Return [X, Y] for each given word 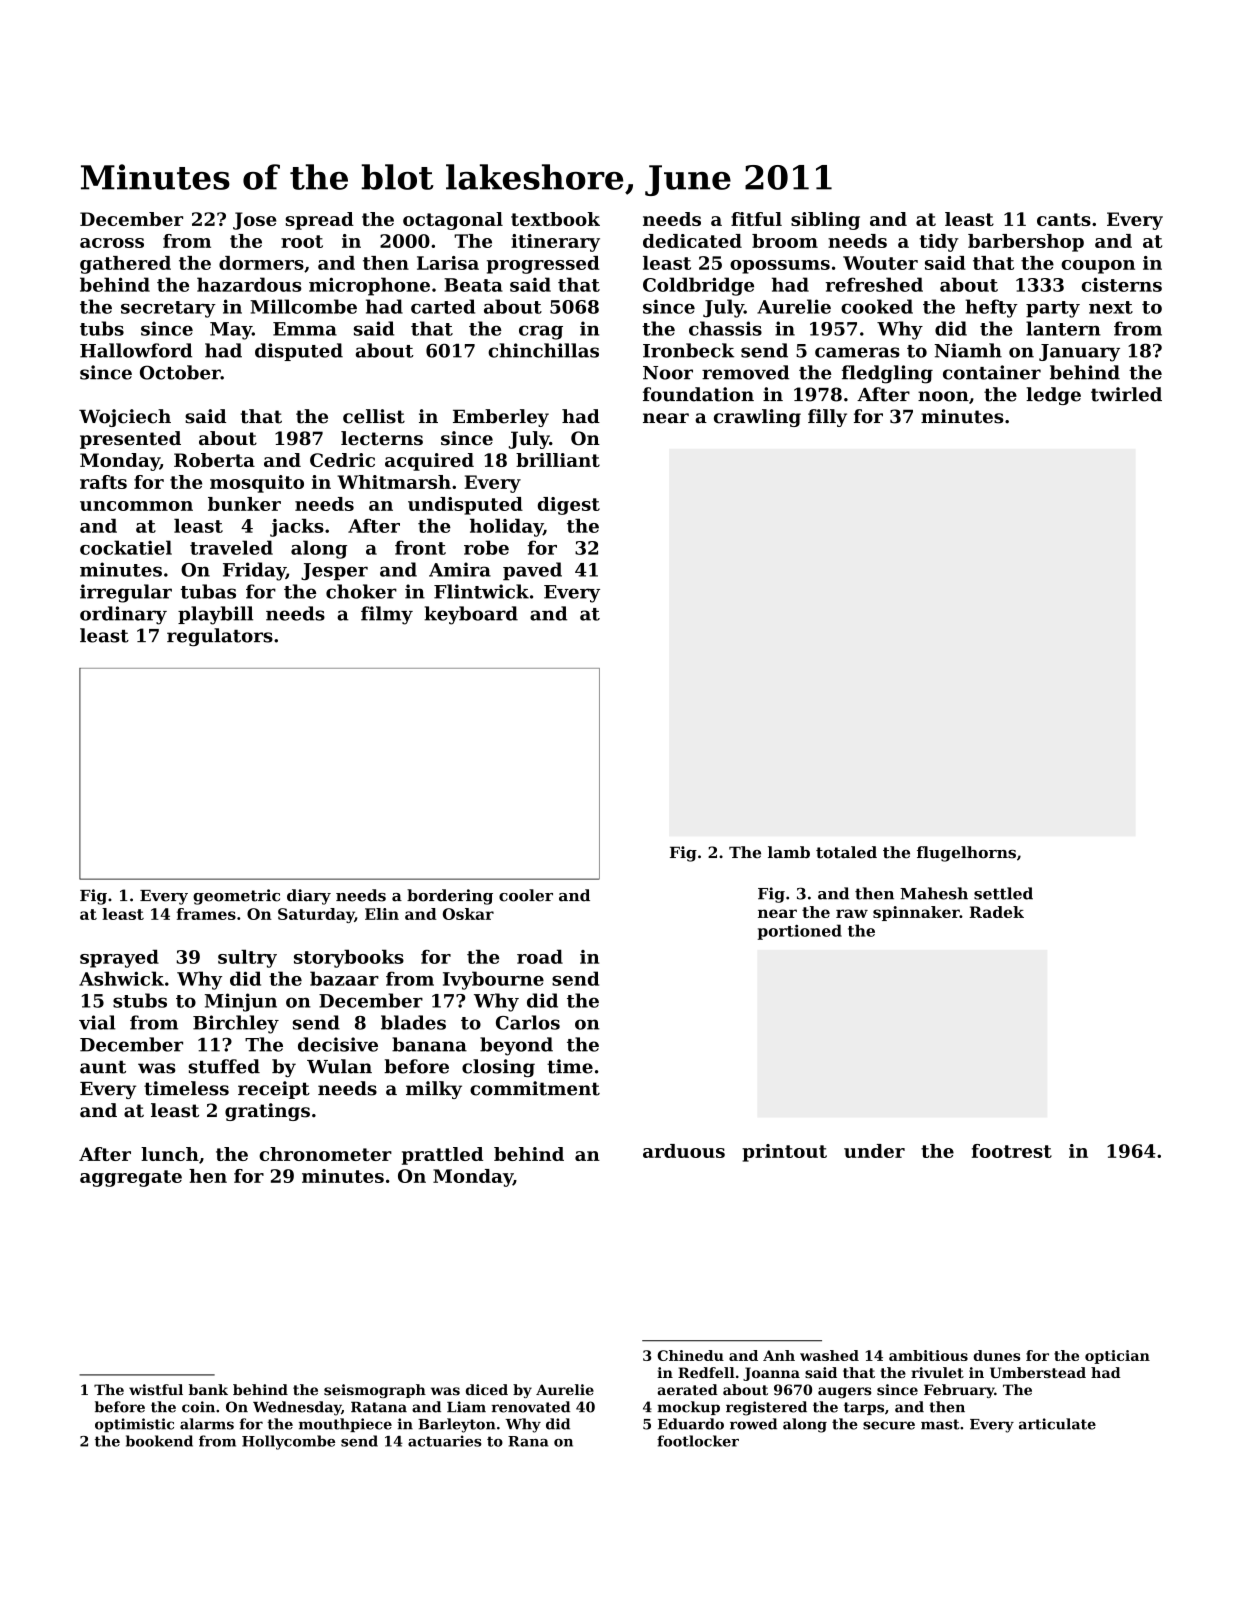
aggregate [131, 1178]
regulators [220, 637]
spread [320, 221]
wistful [156, 1390]
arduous [684, 1151]
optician [1117, 1357]
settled [1003, 893]
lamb [789, 852]
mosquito [257, 484]
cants [1064, 219]
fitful [756, 219]
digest [569, 506]
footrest [1012, 1151]
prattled [442, 1156]
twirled [1126, 394]
